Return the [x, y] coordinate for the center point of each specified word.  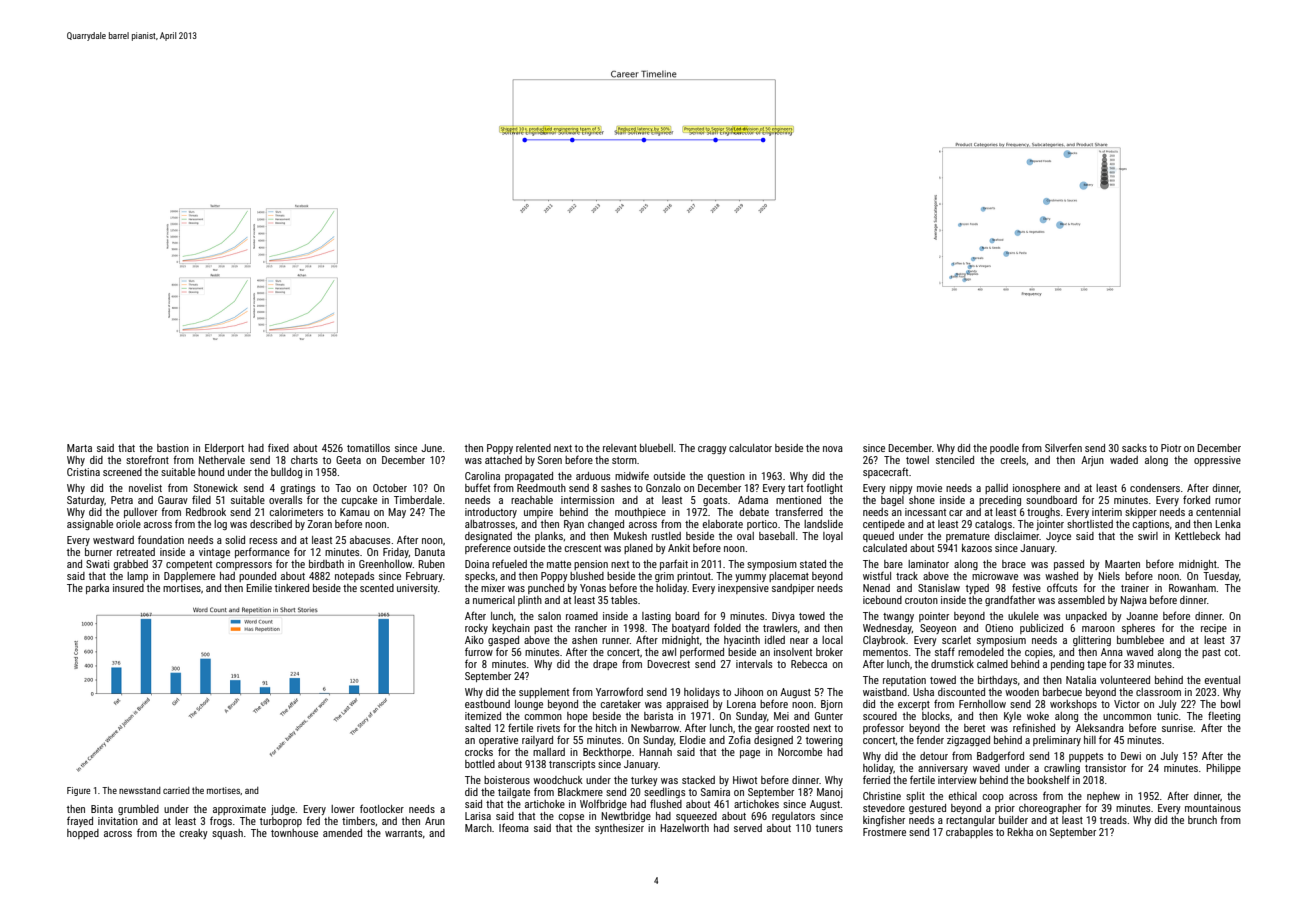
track [907, 576]
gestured [927, 809]
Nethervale [222, 460]
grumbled [138, 810]
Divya [783, 617]
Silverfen [1063, 447]
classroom [1158, 692]
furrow [479, 651]
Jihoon [748, 692]
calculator [750, 448]
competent [189, 565]
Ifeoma [514, 827]
